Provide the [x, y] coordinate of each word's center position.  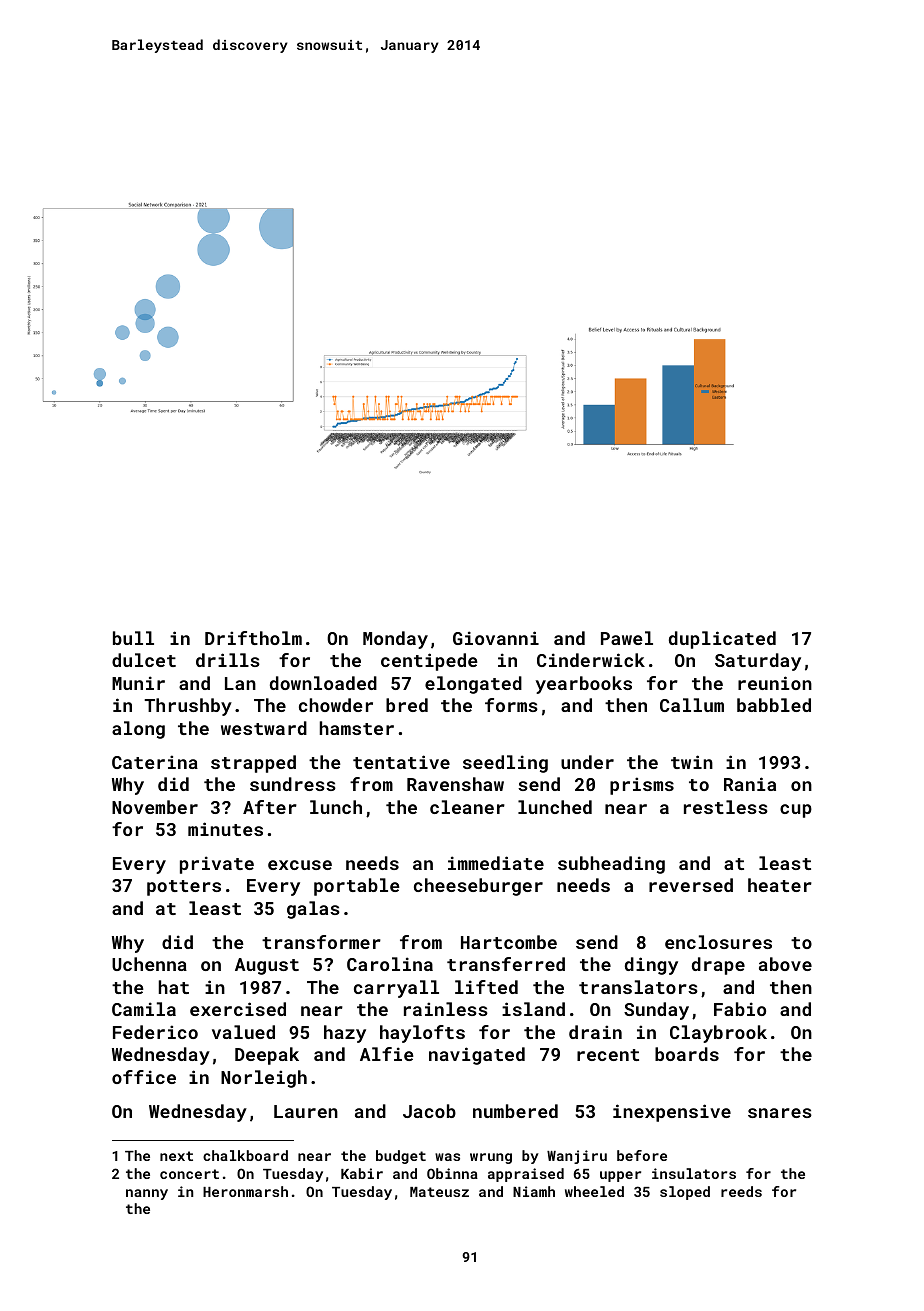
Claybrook [718, 1034]
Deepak [267, 1056]
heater [780, 885]
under [587, 762]
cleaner [467, 807]
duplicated [722, 640]
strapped [253, 764]
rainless [446, 1009]
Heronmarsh [245, 1191]
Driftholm [253, 638]
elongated [473, 685]
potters [184, 888]
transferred [506, 964]
